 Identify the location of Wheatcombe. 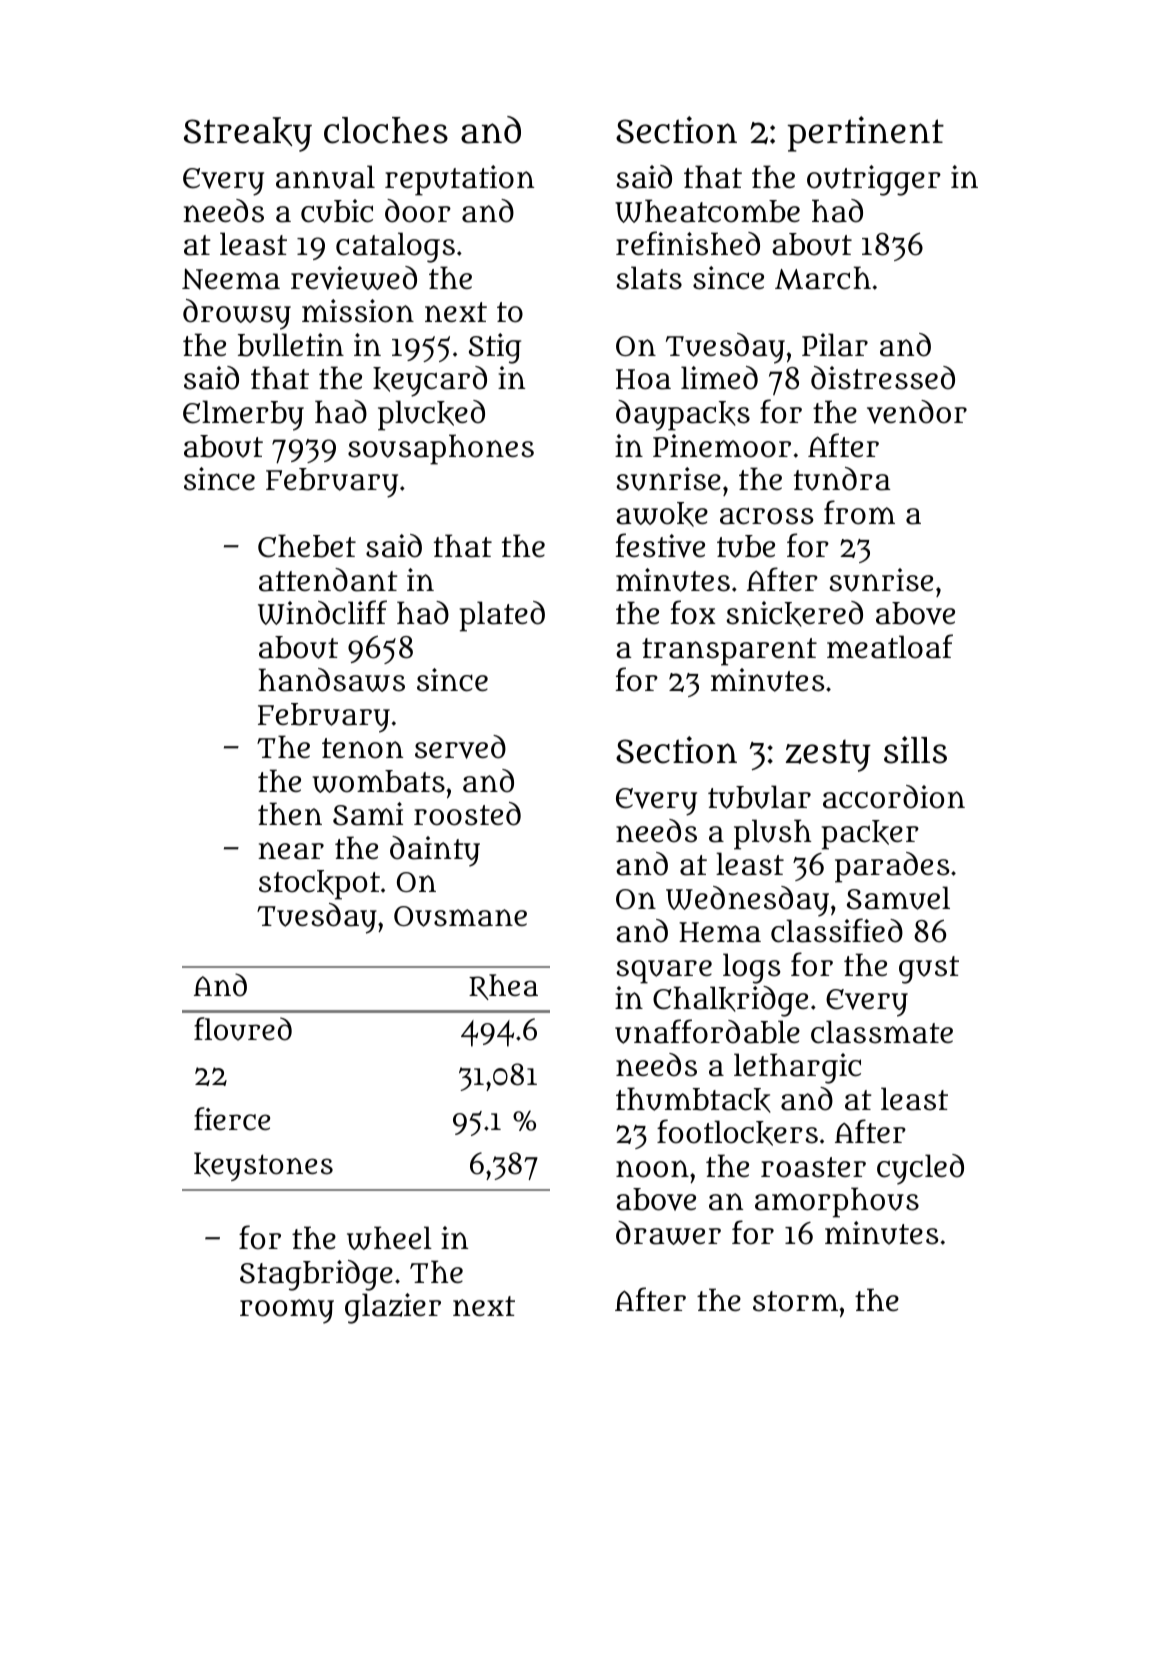
(707, 211).
